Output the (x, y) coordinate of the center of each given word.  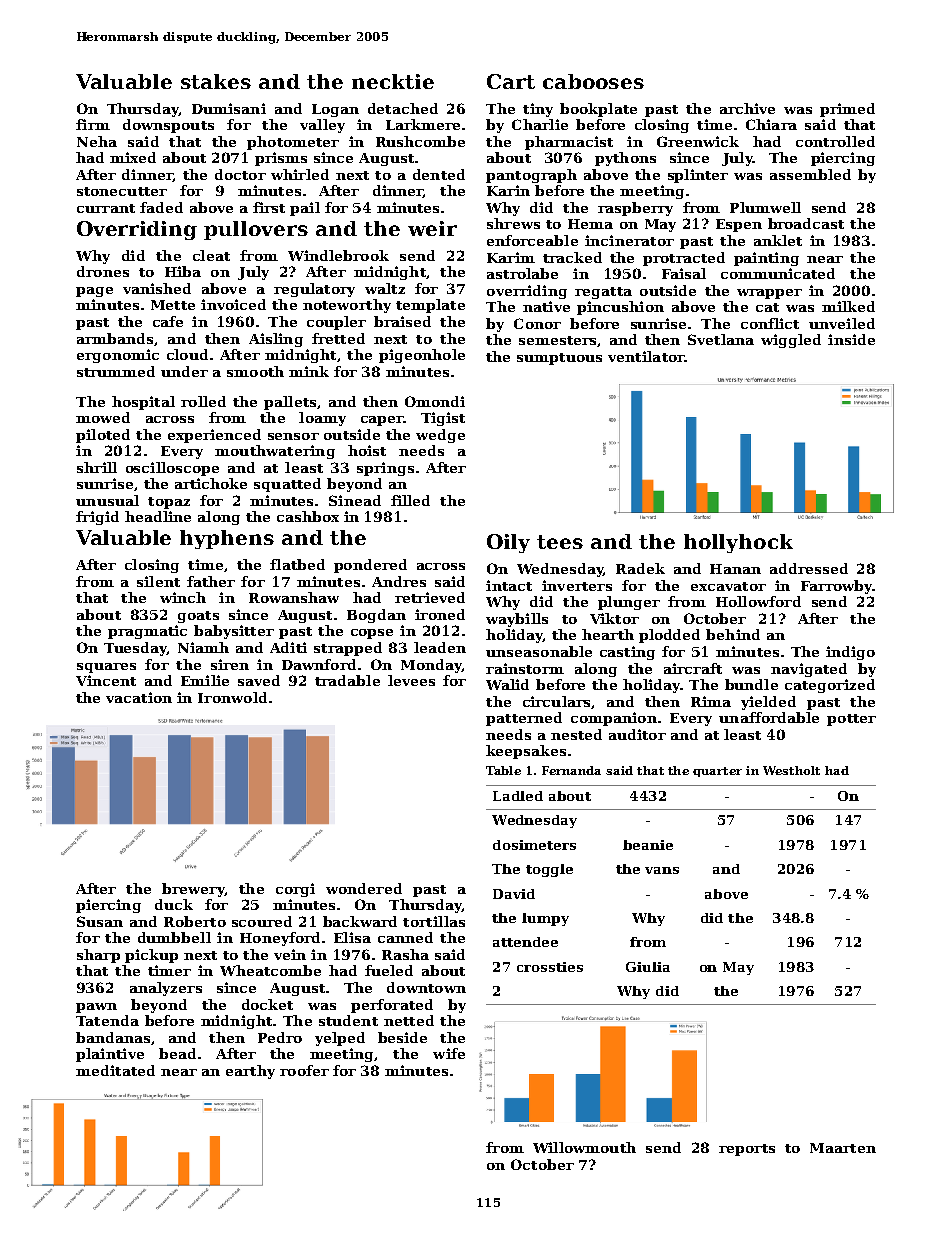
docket (267, 1004)
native (546, 306)
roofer (304, 1070)
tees (560, 542)
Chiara (771, 124)
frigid (97, 518)
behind (733, 634)
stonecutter (122, 191)
